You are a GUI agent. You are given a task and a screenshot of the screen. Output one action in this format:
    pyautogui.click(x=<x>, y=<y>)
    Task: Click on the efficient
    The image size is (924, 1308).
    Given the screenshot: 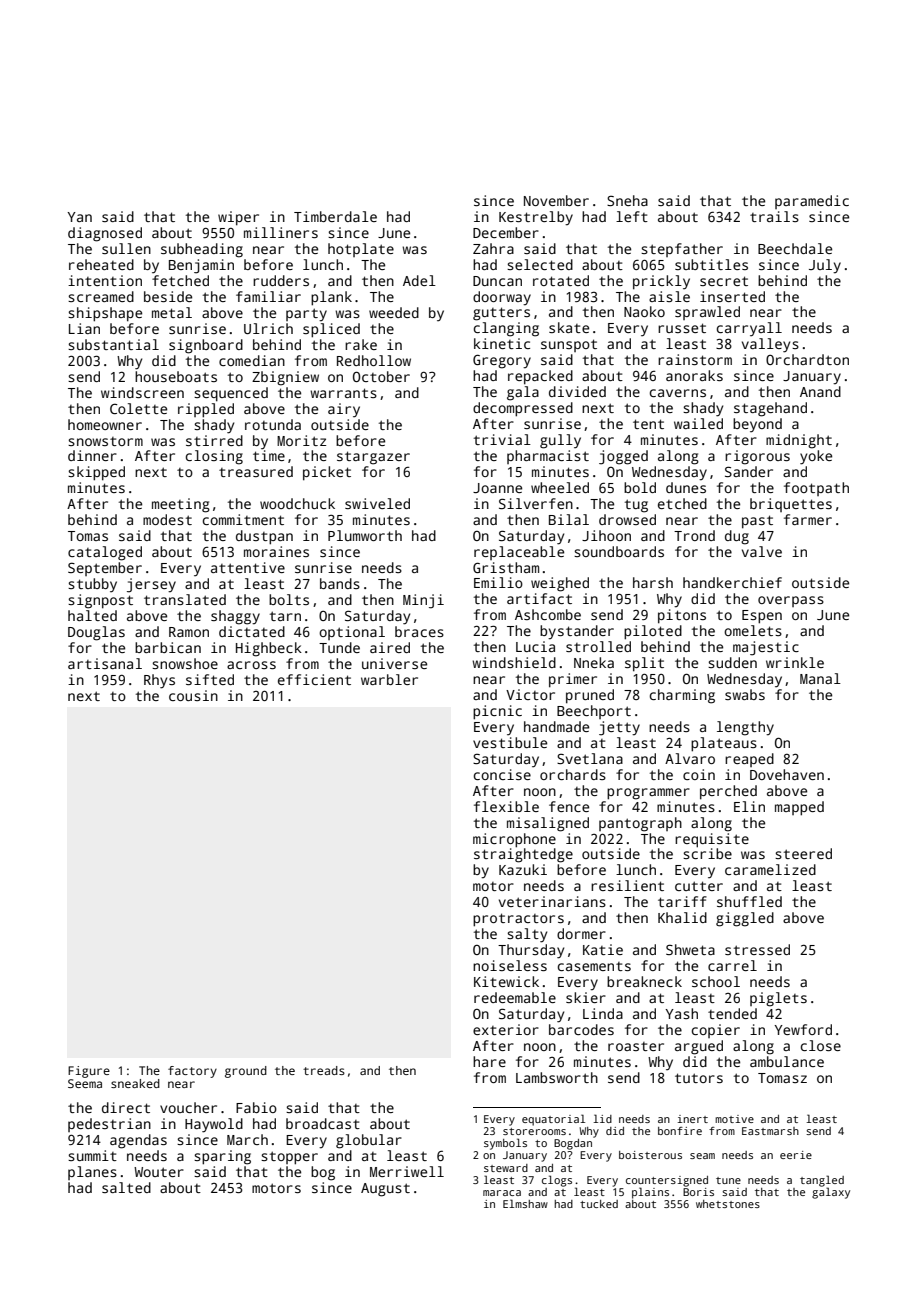 What is the action you would take?
    pyautogui.click(x=314, y=679)
